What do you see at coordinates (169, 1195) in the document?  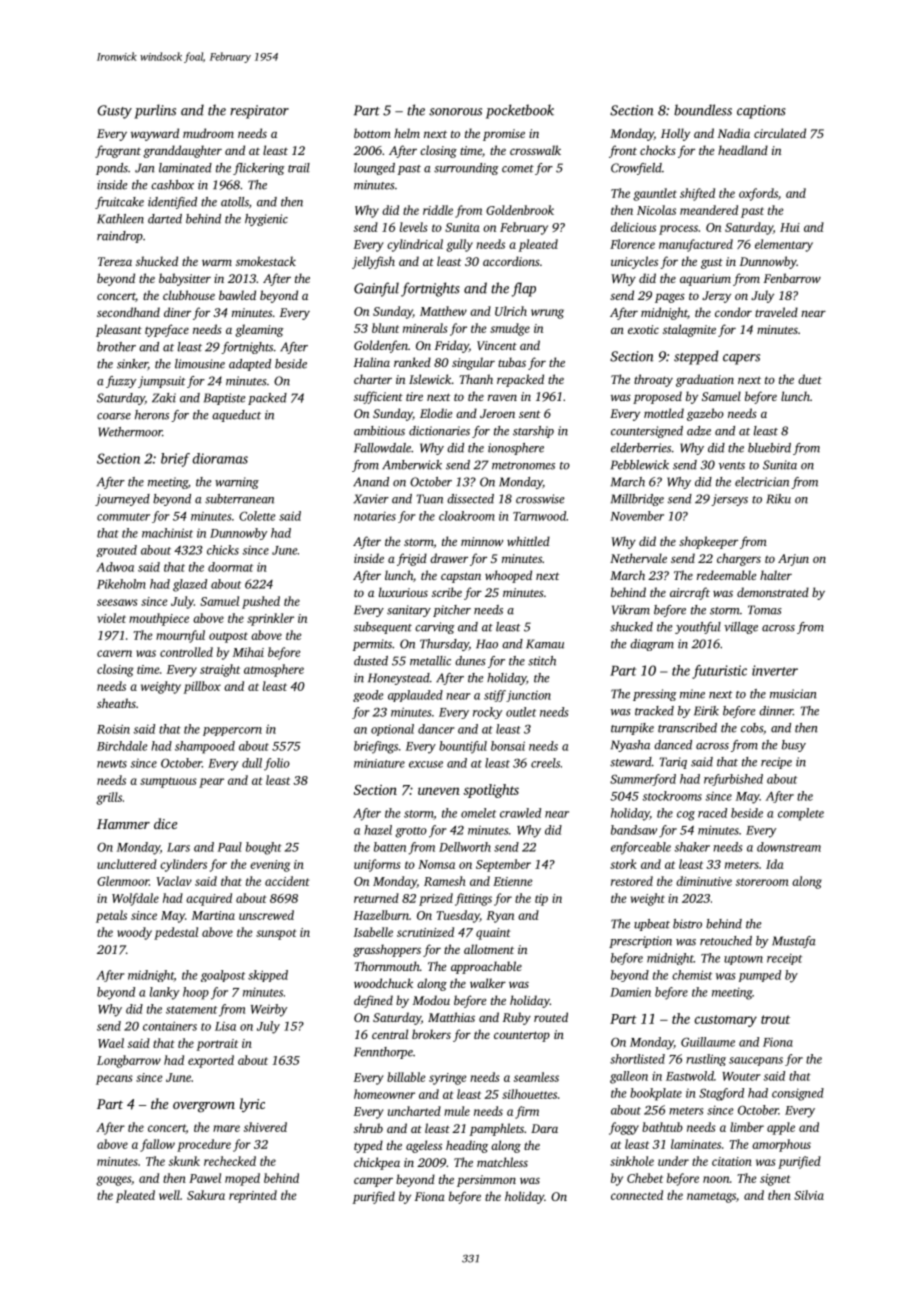 I see `well` at bounding box center [169, 1195].
